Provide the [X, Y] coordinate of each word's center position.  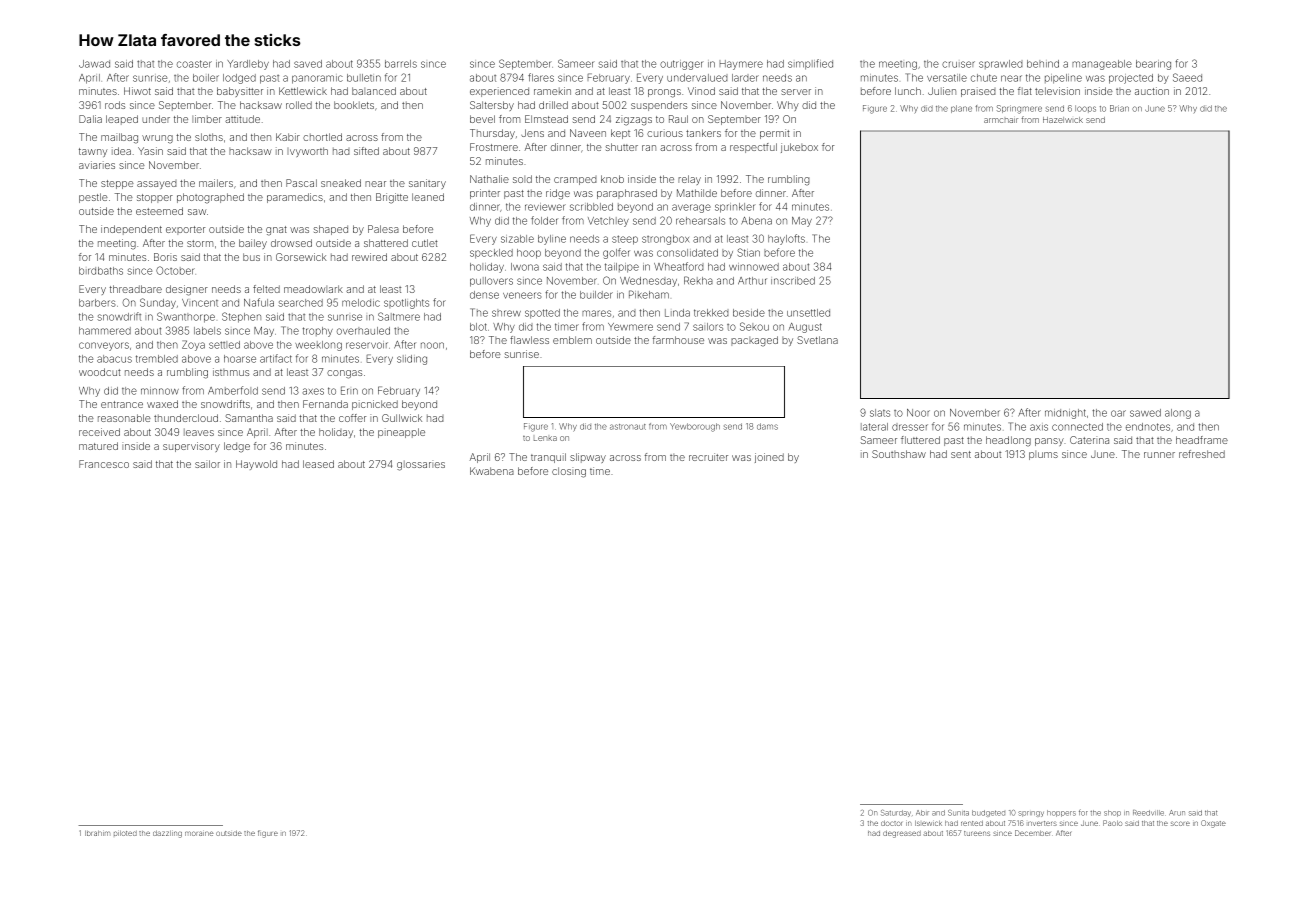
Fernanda [325, 404]
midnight [1065, 414]
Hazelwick [1063, 120]
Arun [1177, 813]
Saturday [896, 813]
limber [207, 119]
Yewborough [695, 427]
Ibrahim [97, 833]
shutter [622, 147]
